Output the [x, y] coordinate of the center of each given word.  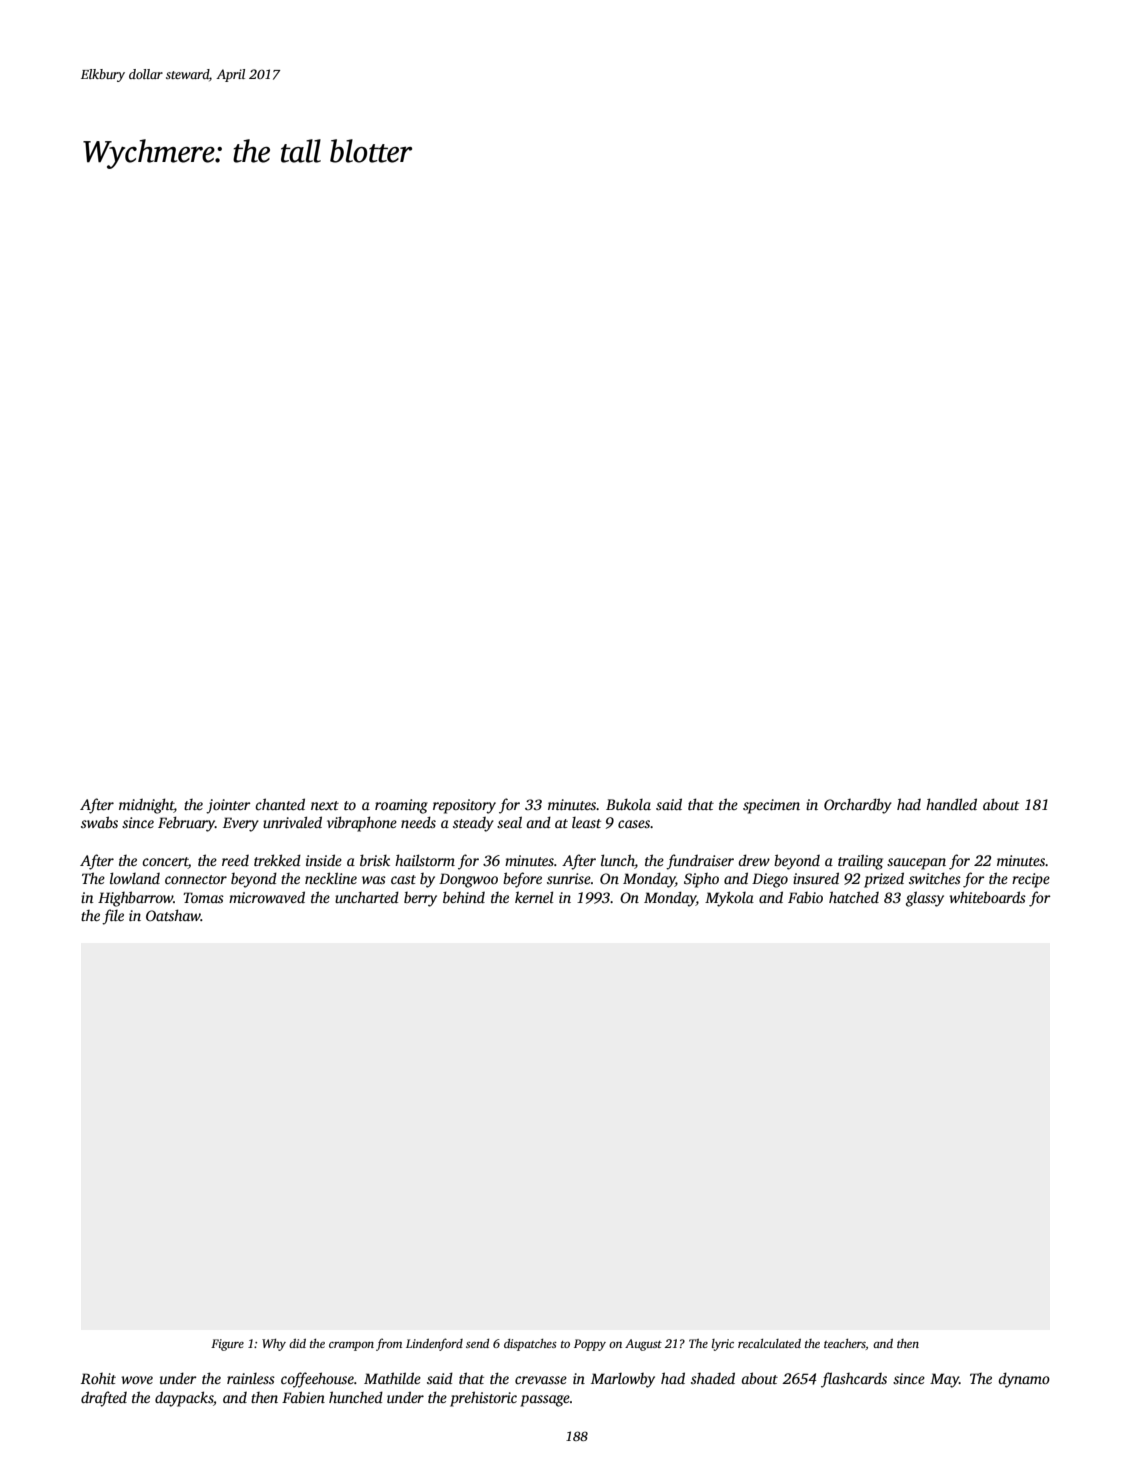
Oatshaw [173, 915]
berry [420, 899]
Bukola [628, 804]
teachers [845, 1343]
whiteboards [987, 897]
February [186, 824]
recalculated [769, 1343]
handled [951, 804]
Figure [227, 1345]
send [477, 1343]
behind [464, 897]
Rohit [98, 1378]
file [113, 917]
